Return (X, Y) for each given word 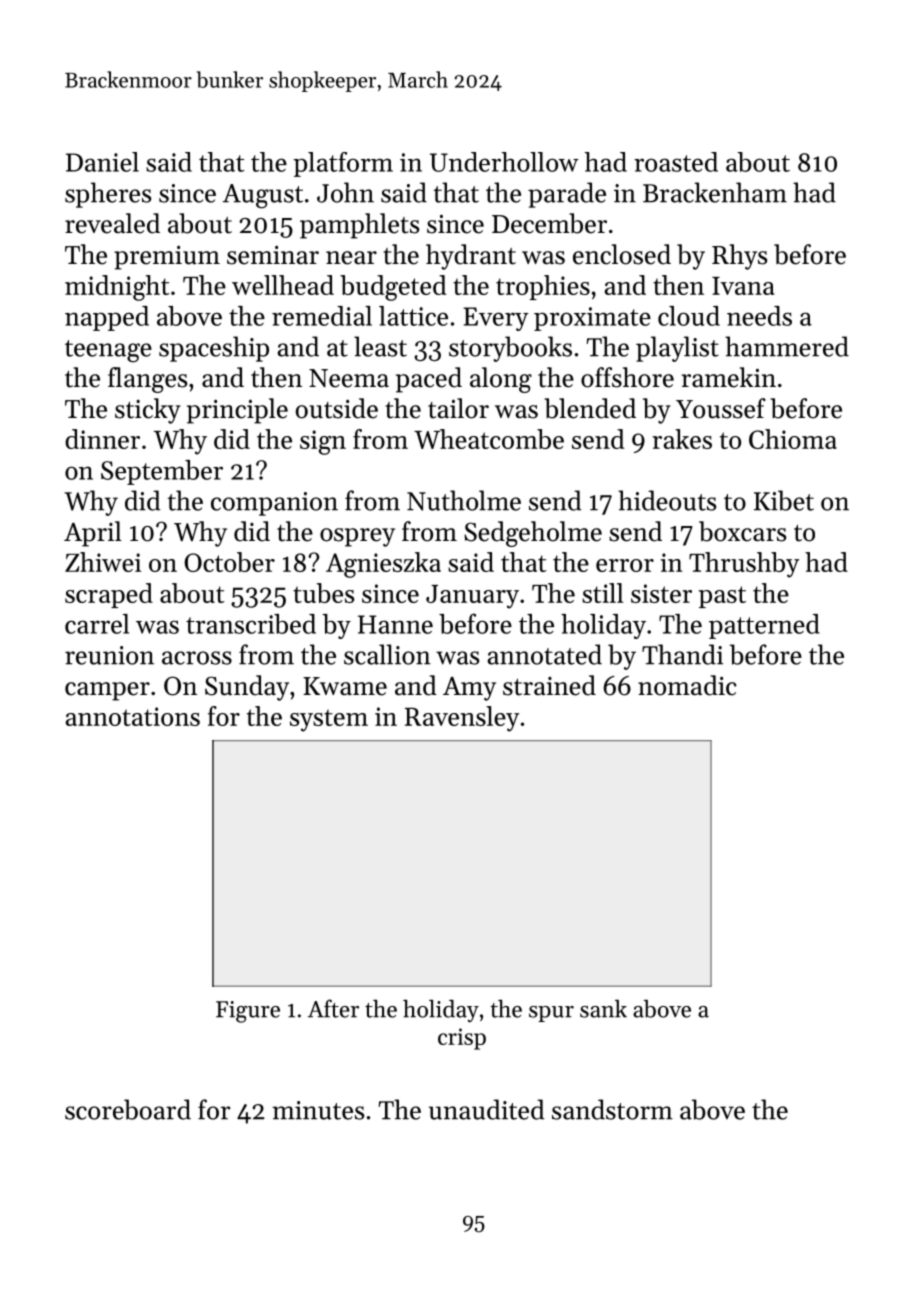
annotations (132, 716)
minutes (318, 1110)
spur (551, 1014)
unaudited (487, 1109)
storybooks (510, 349)
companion (274, 504)
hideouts (667, 500)
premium (167, 257)
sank (603, 1009)
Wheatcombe (489, 439)
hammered (787, 346)
